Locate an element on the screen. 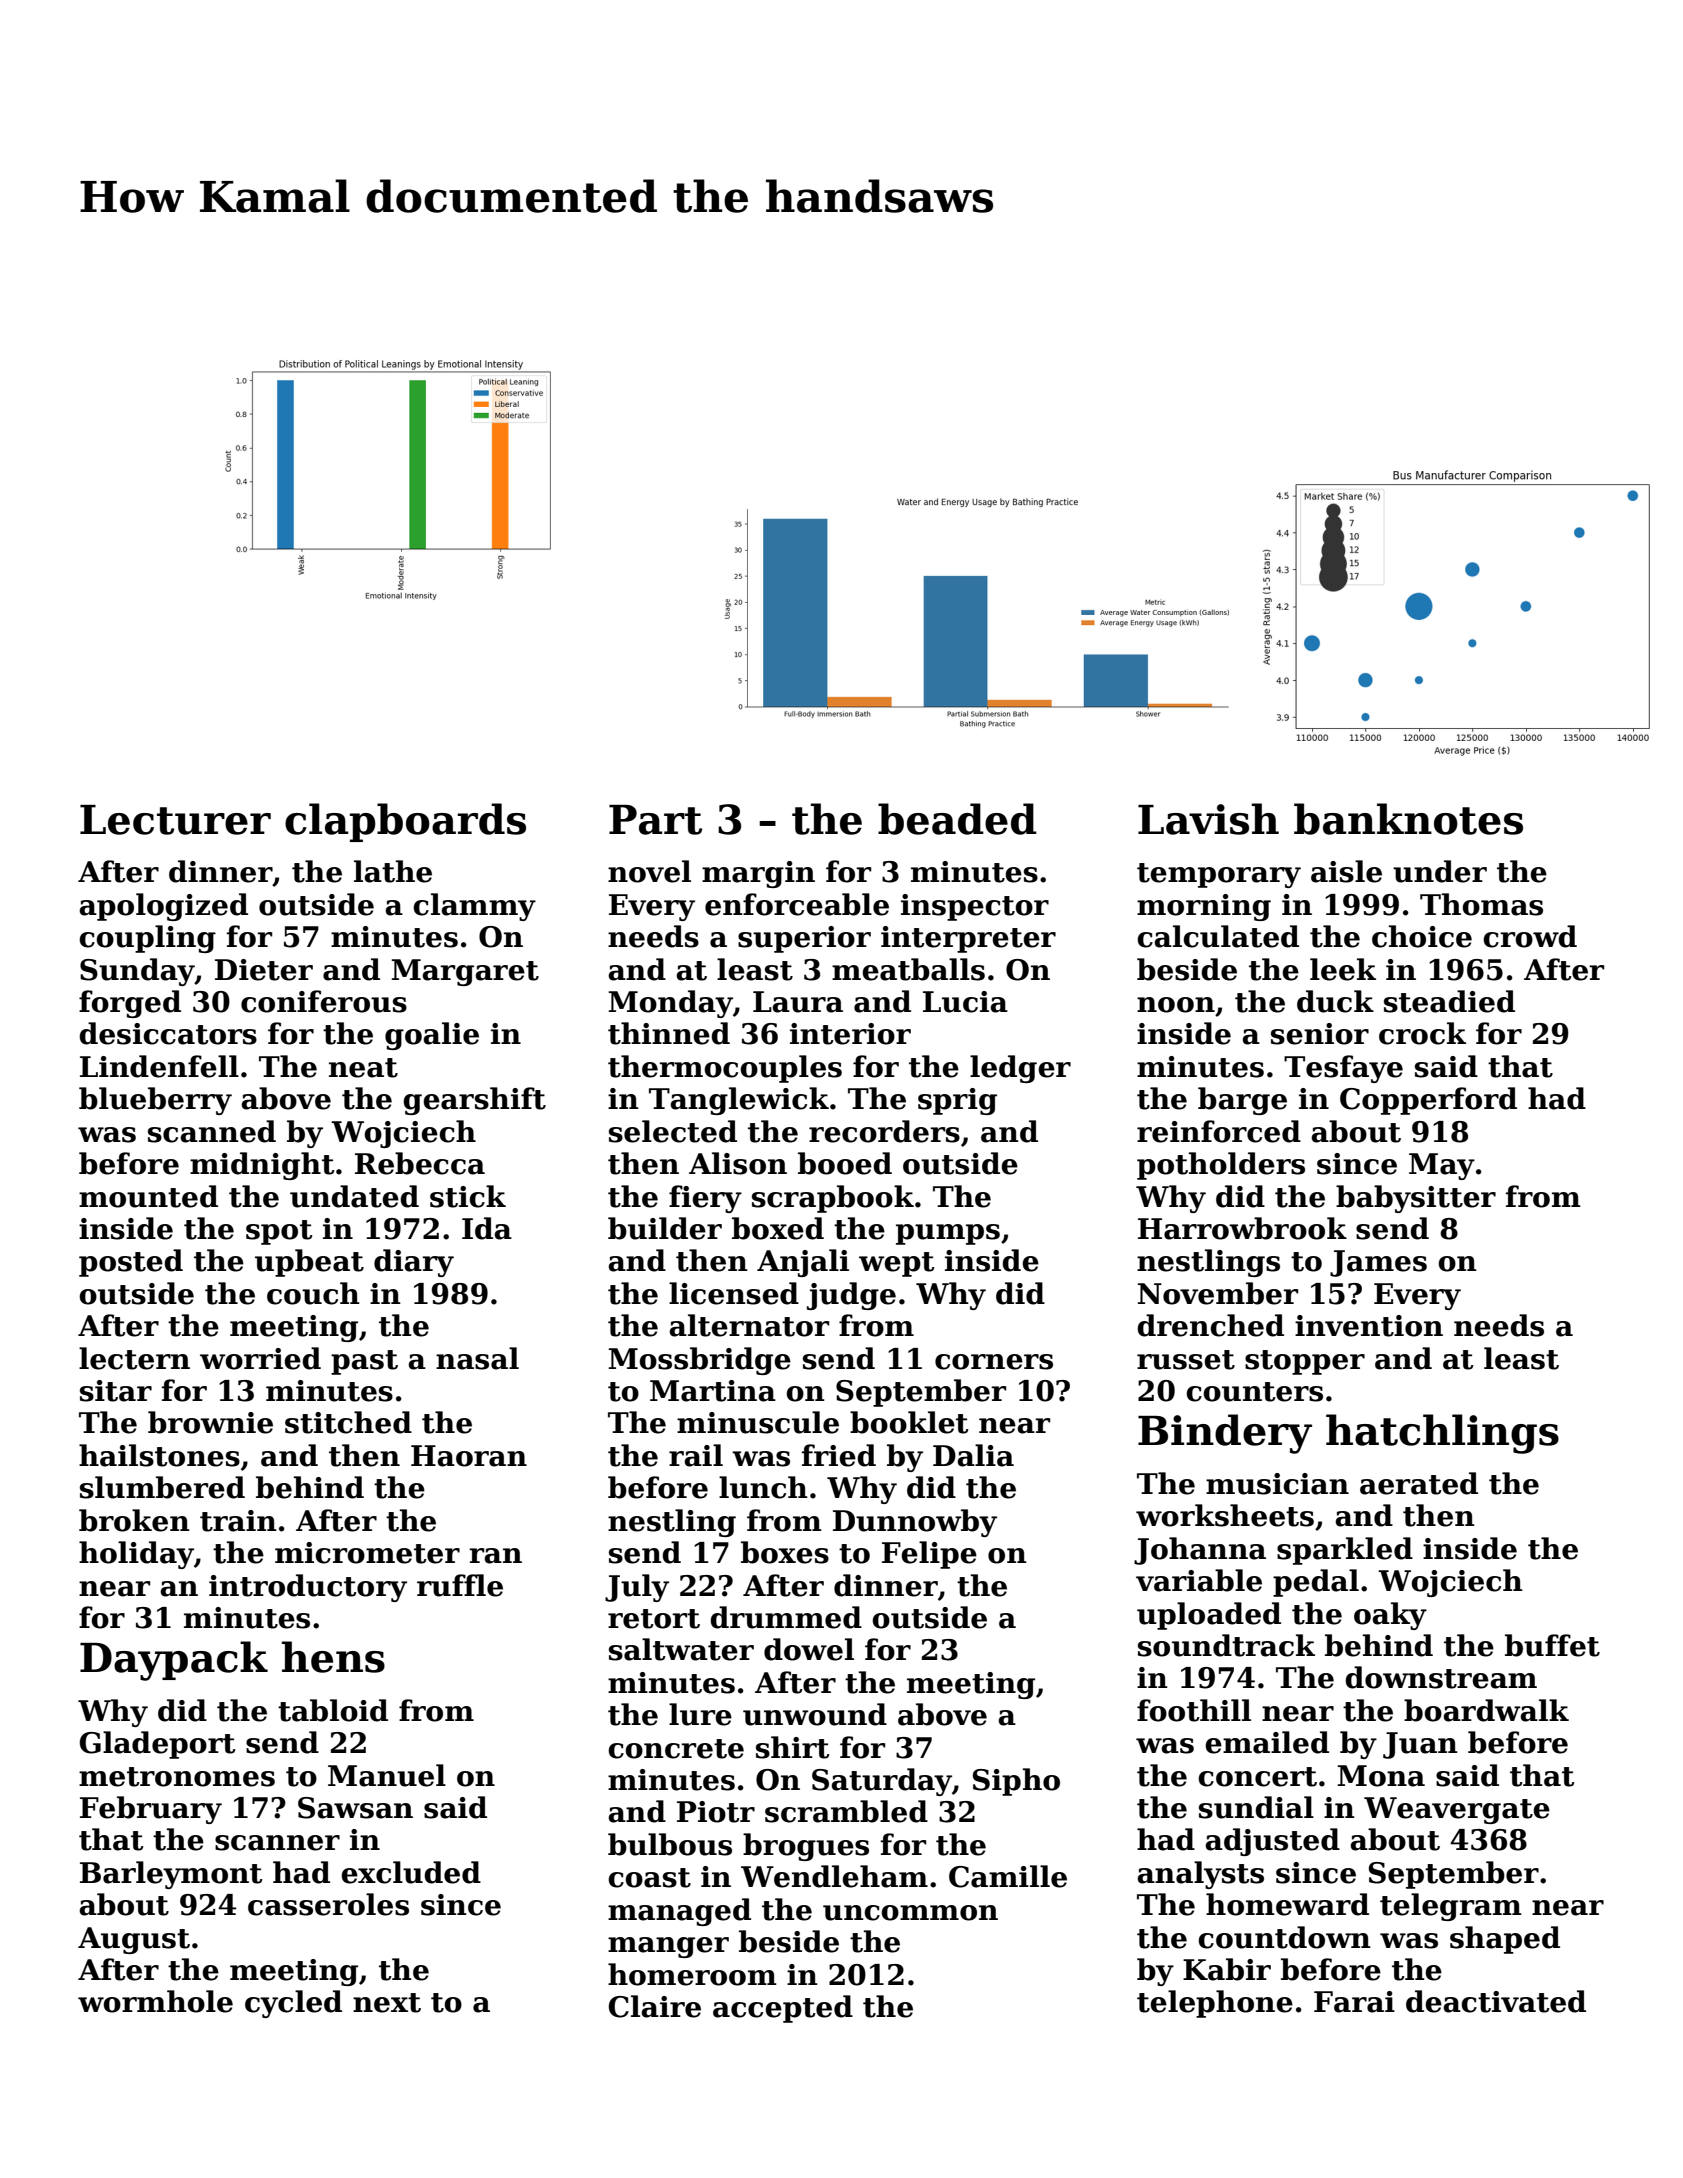  uncommon is located at coordinates (910, 1913).
